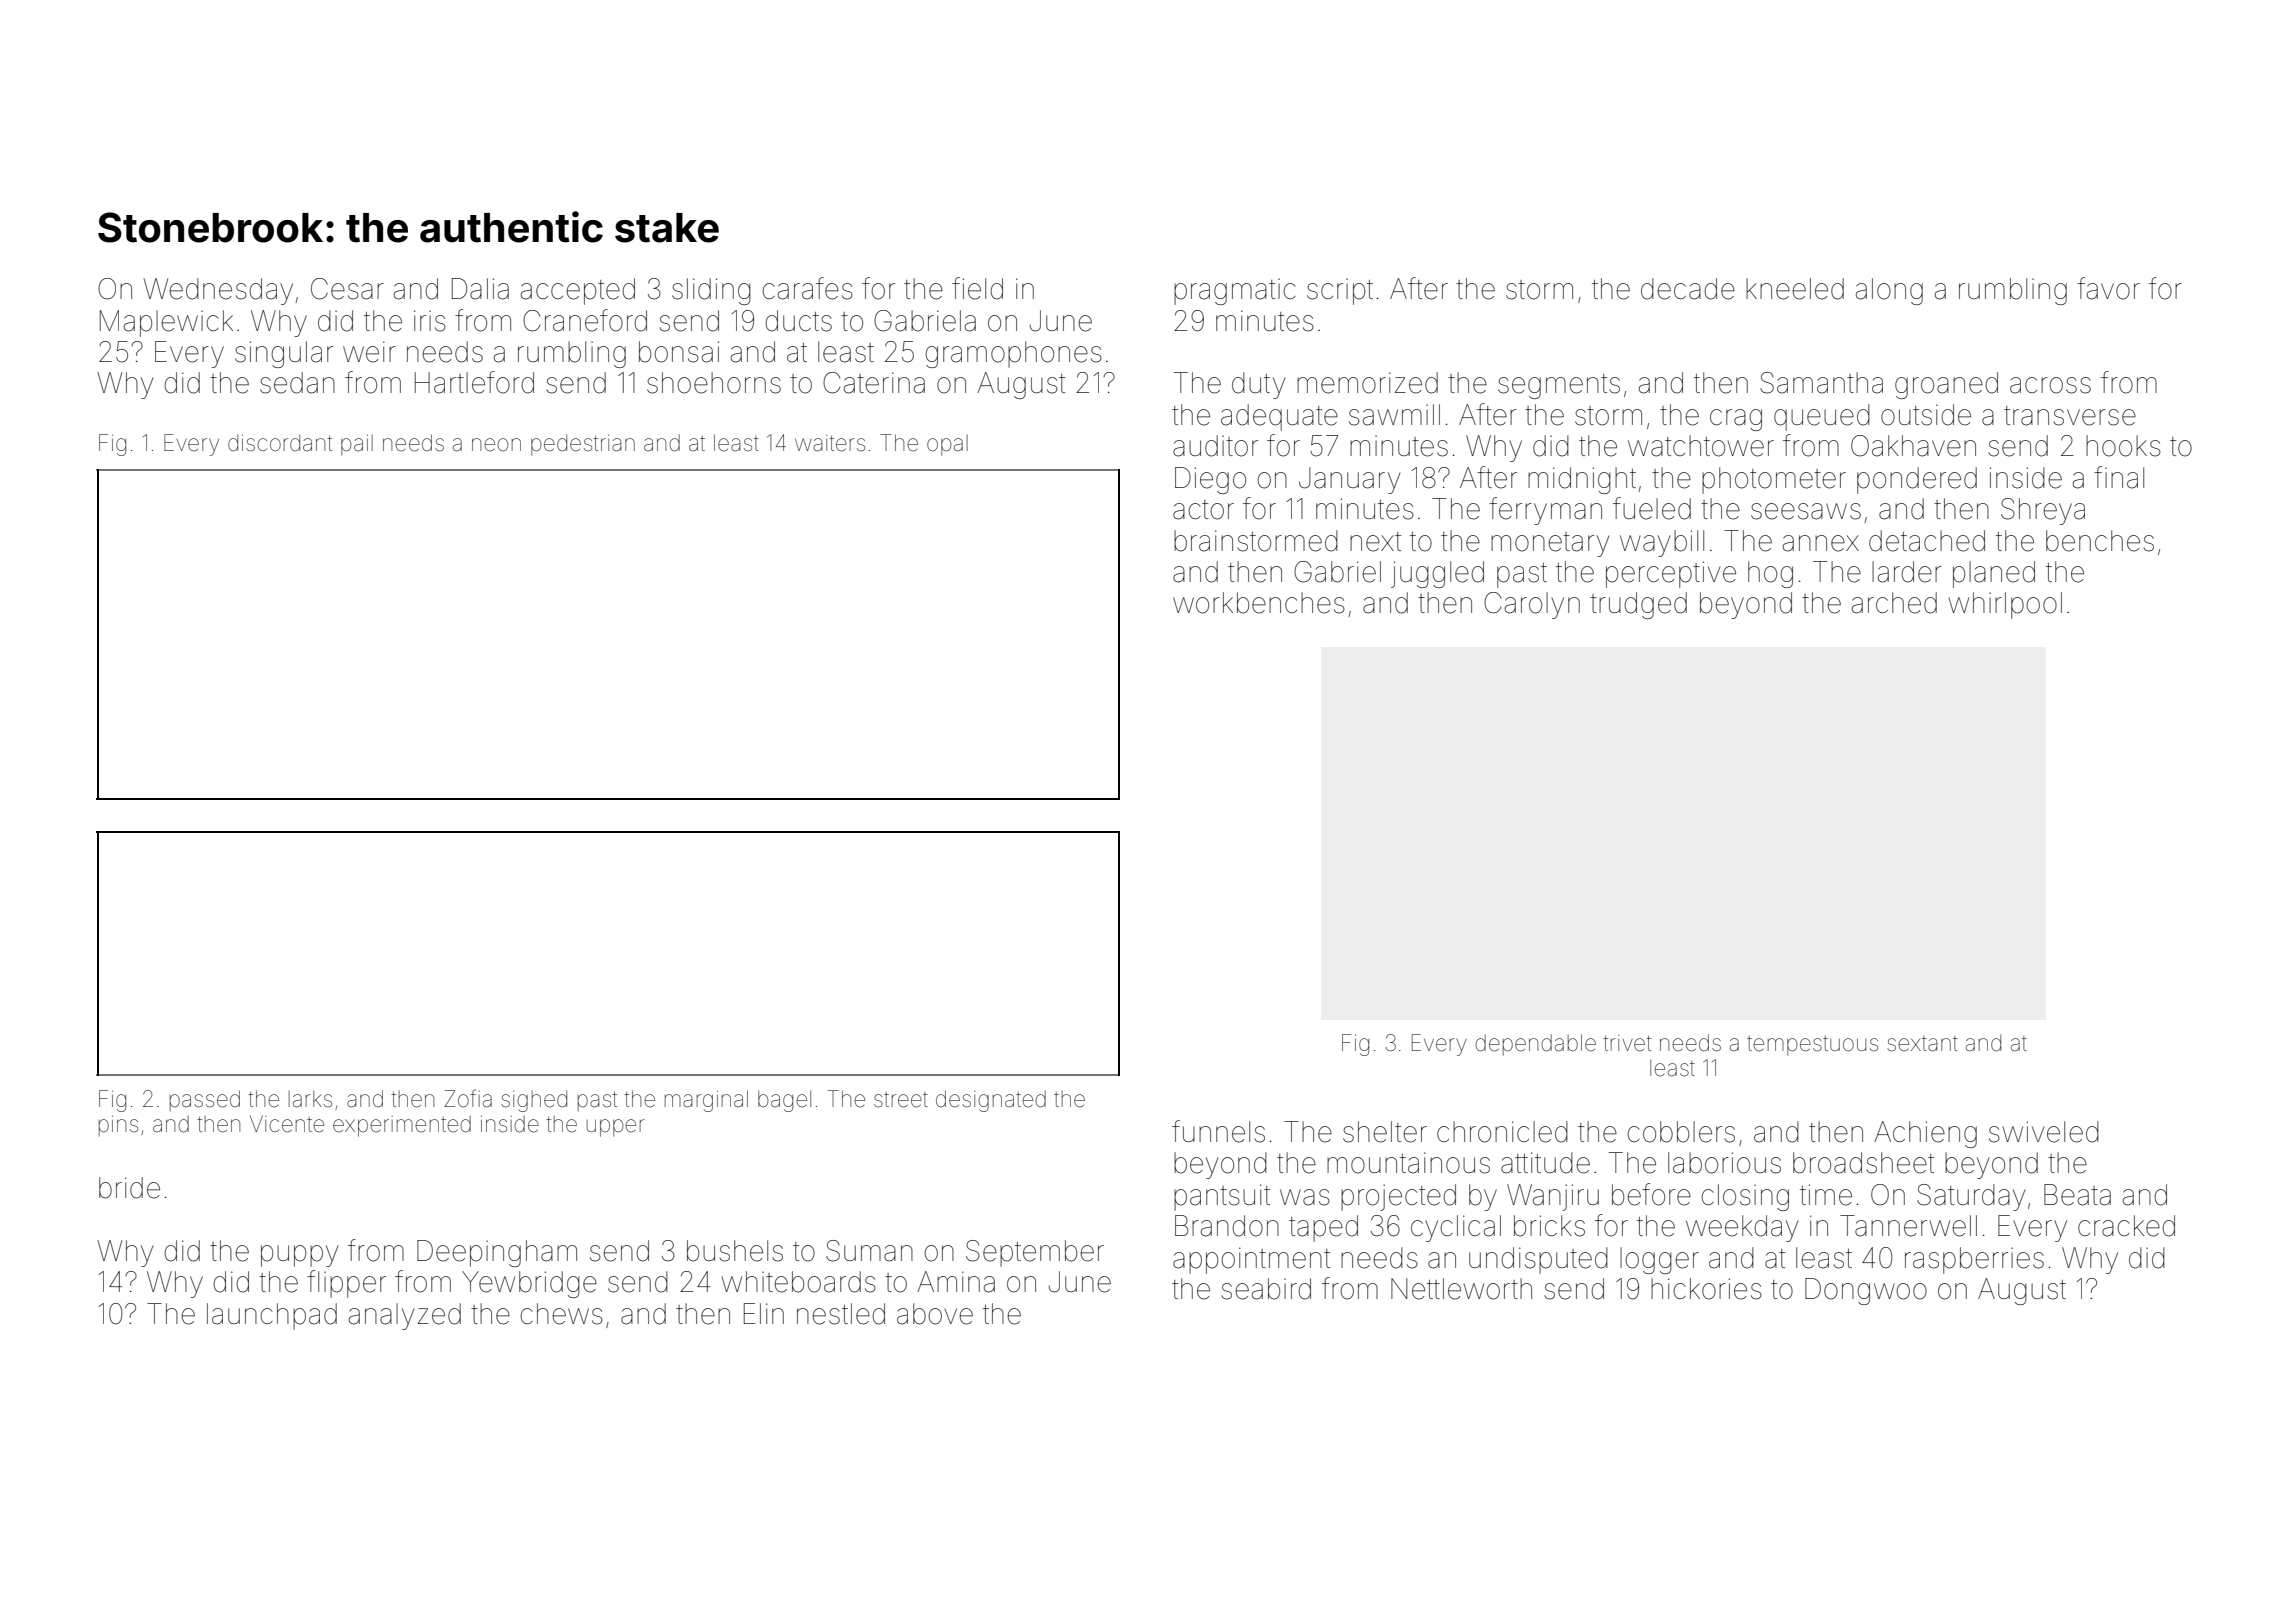 The image size is (2292, 1620). What do you see at coordinates (1894, 603) in the screenshot?
I see `arched` at bounding box center [1894, 603].
